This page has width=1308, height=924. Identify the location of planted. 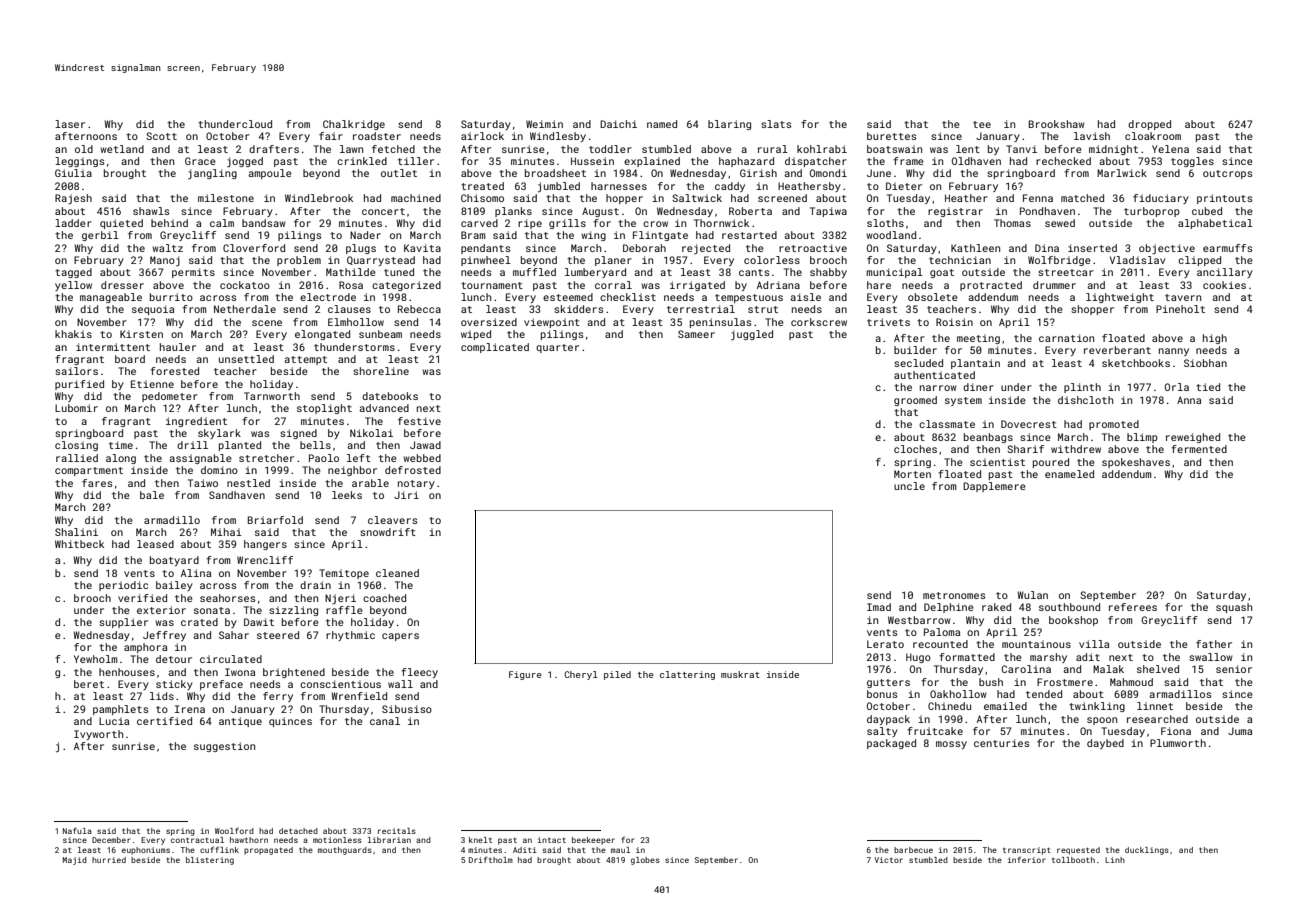
(240, 446).
